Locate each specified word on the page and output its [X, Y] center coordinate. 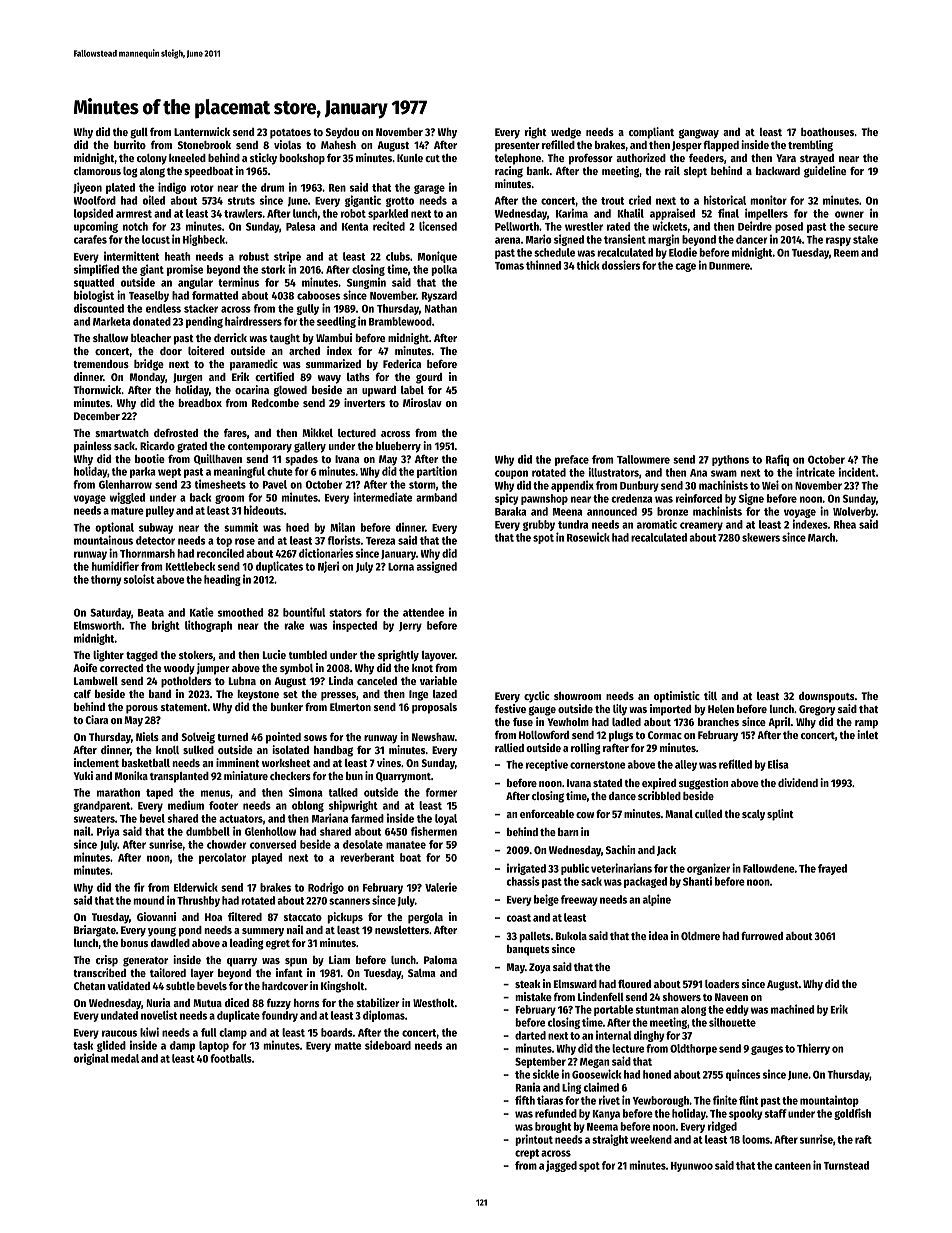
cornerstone [597, 765]
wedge [566, 133]
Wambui [334, 337]
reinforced [699, 498]
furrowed [762, 935]
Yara [786, 158]
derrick [230, 337]
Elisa [778, 764]
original [91, 1059]
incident [857, 472]
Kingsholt [343, 987]
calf [82, 693]
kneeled [187, 158]
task [83, 1045]
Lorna [401, 567]
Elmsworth [98, 625]
